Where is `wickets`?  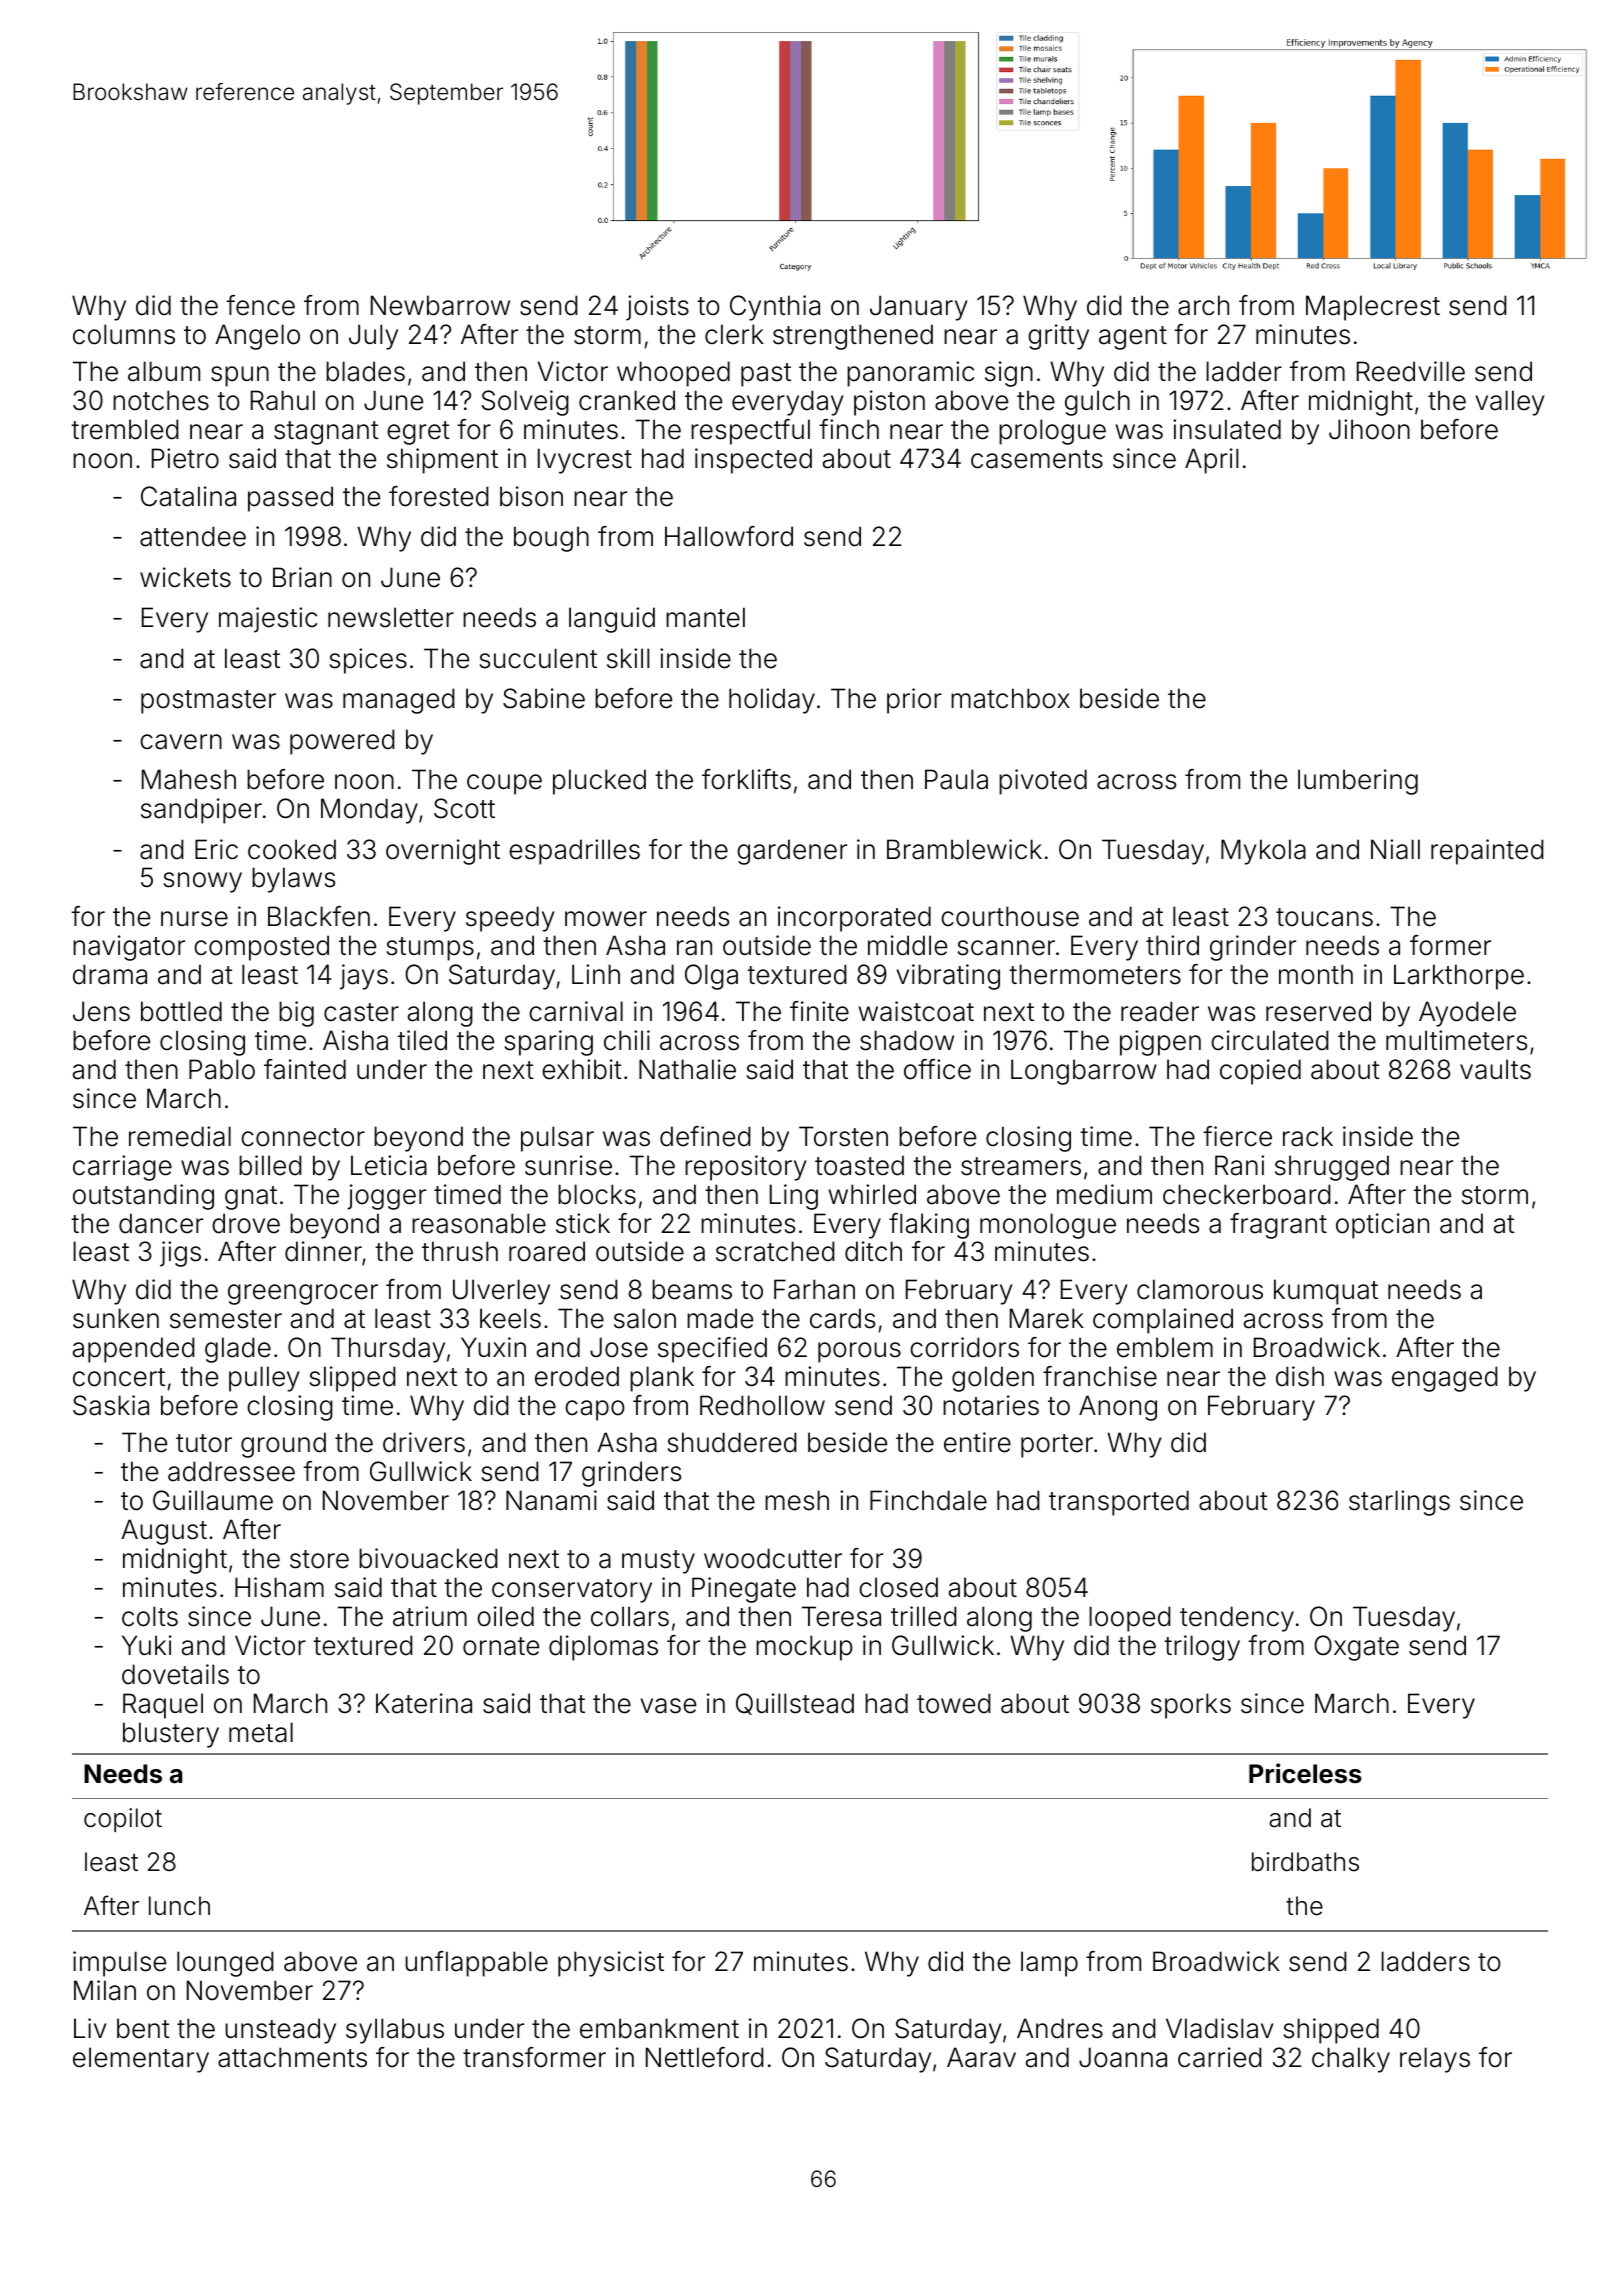
wickets is located at coordinates (185, 577).
